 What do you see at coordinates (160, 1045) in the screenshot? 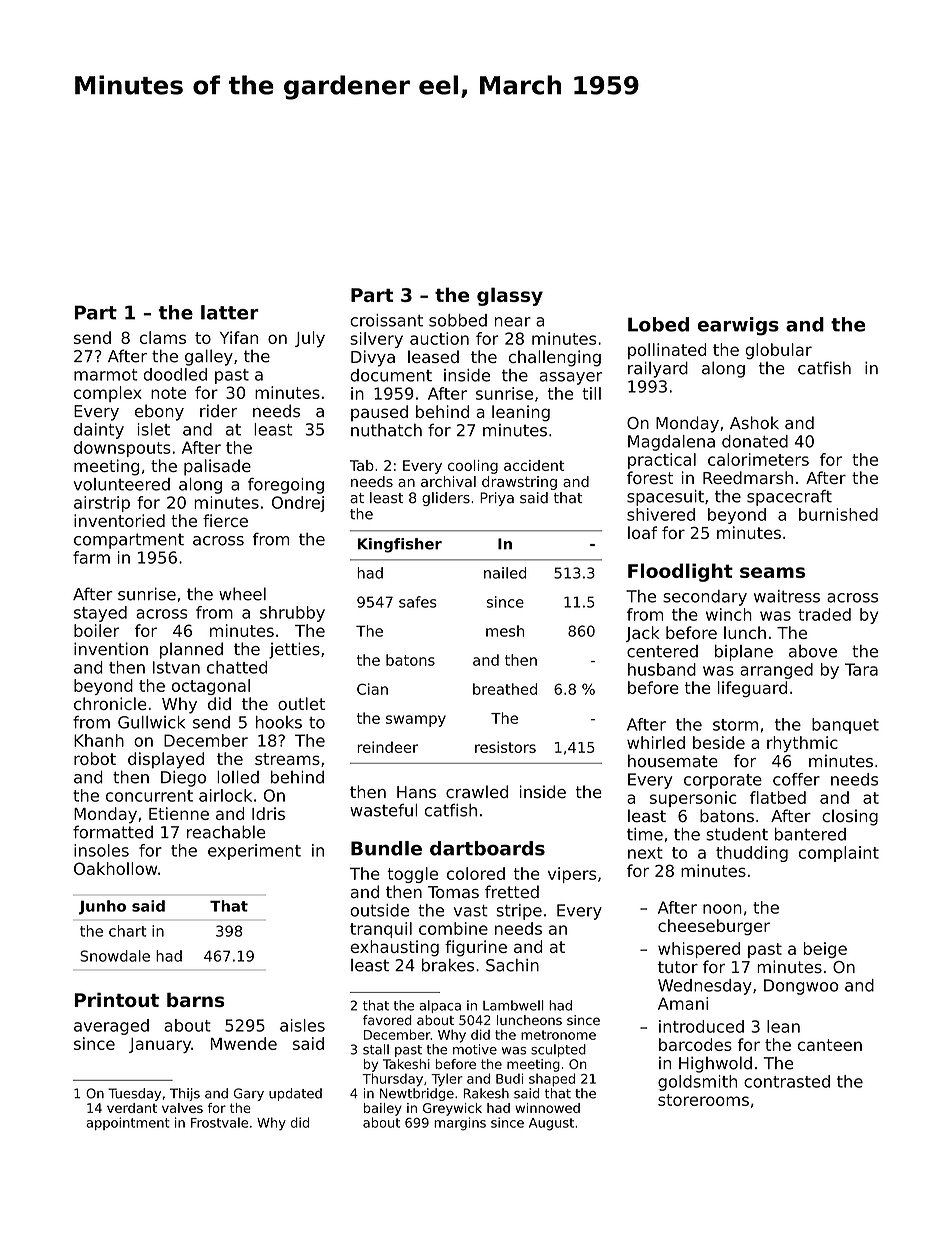
I see `January` at bounding box center [160, 1045].
